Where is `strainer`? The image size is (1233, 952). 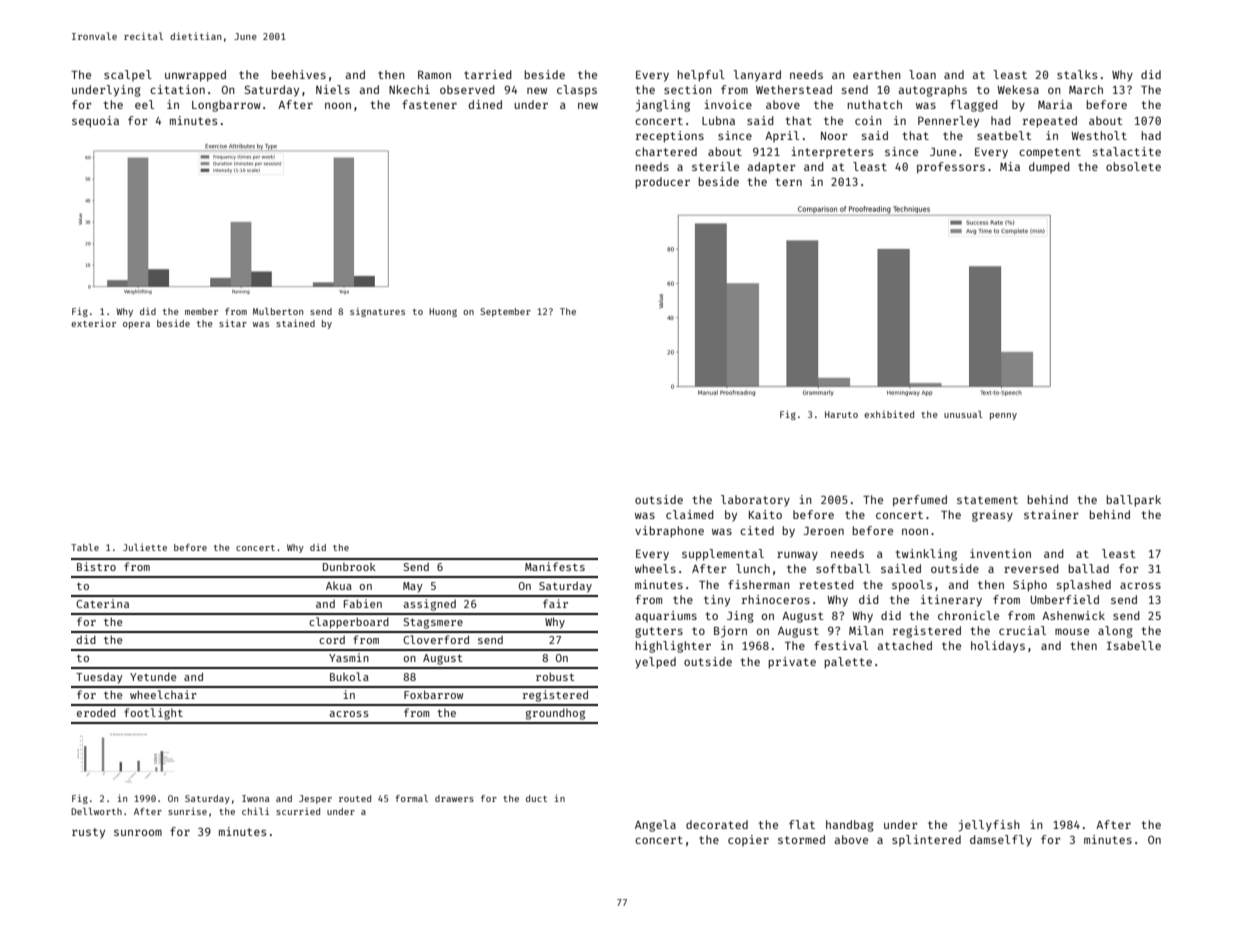 strainer is located at coordinates (1051, 514).
